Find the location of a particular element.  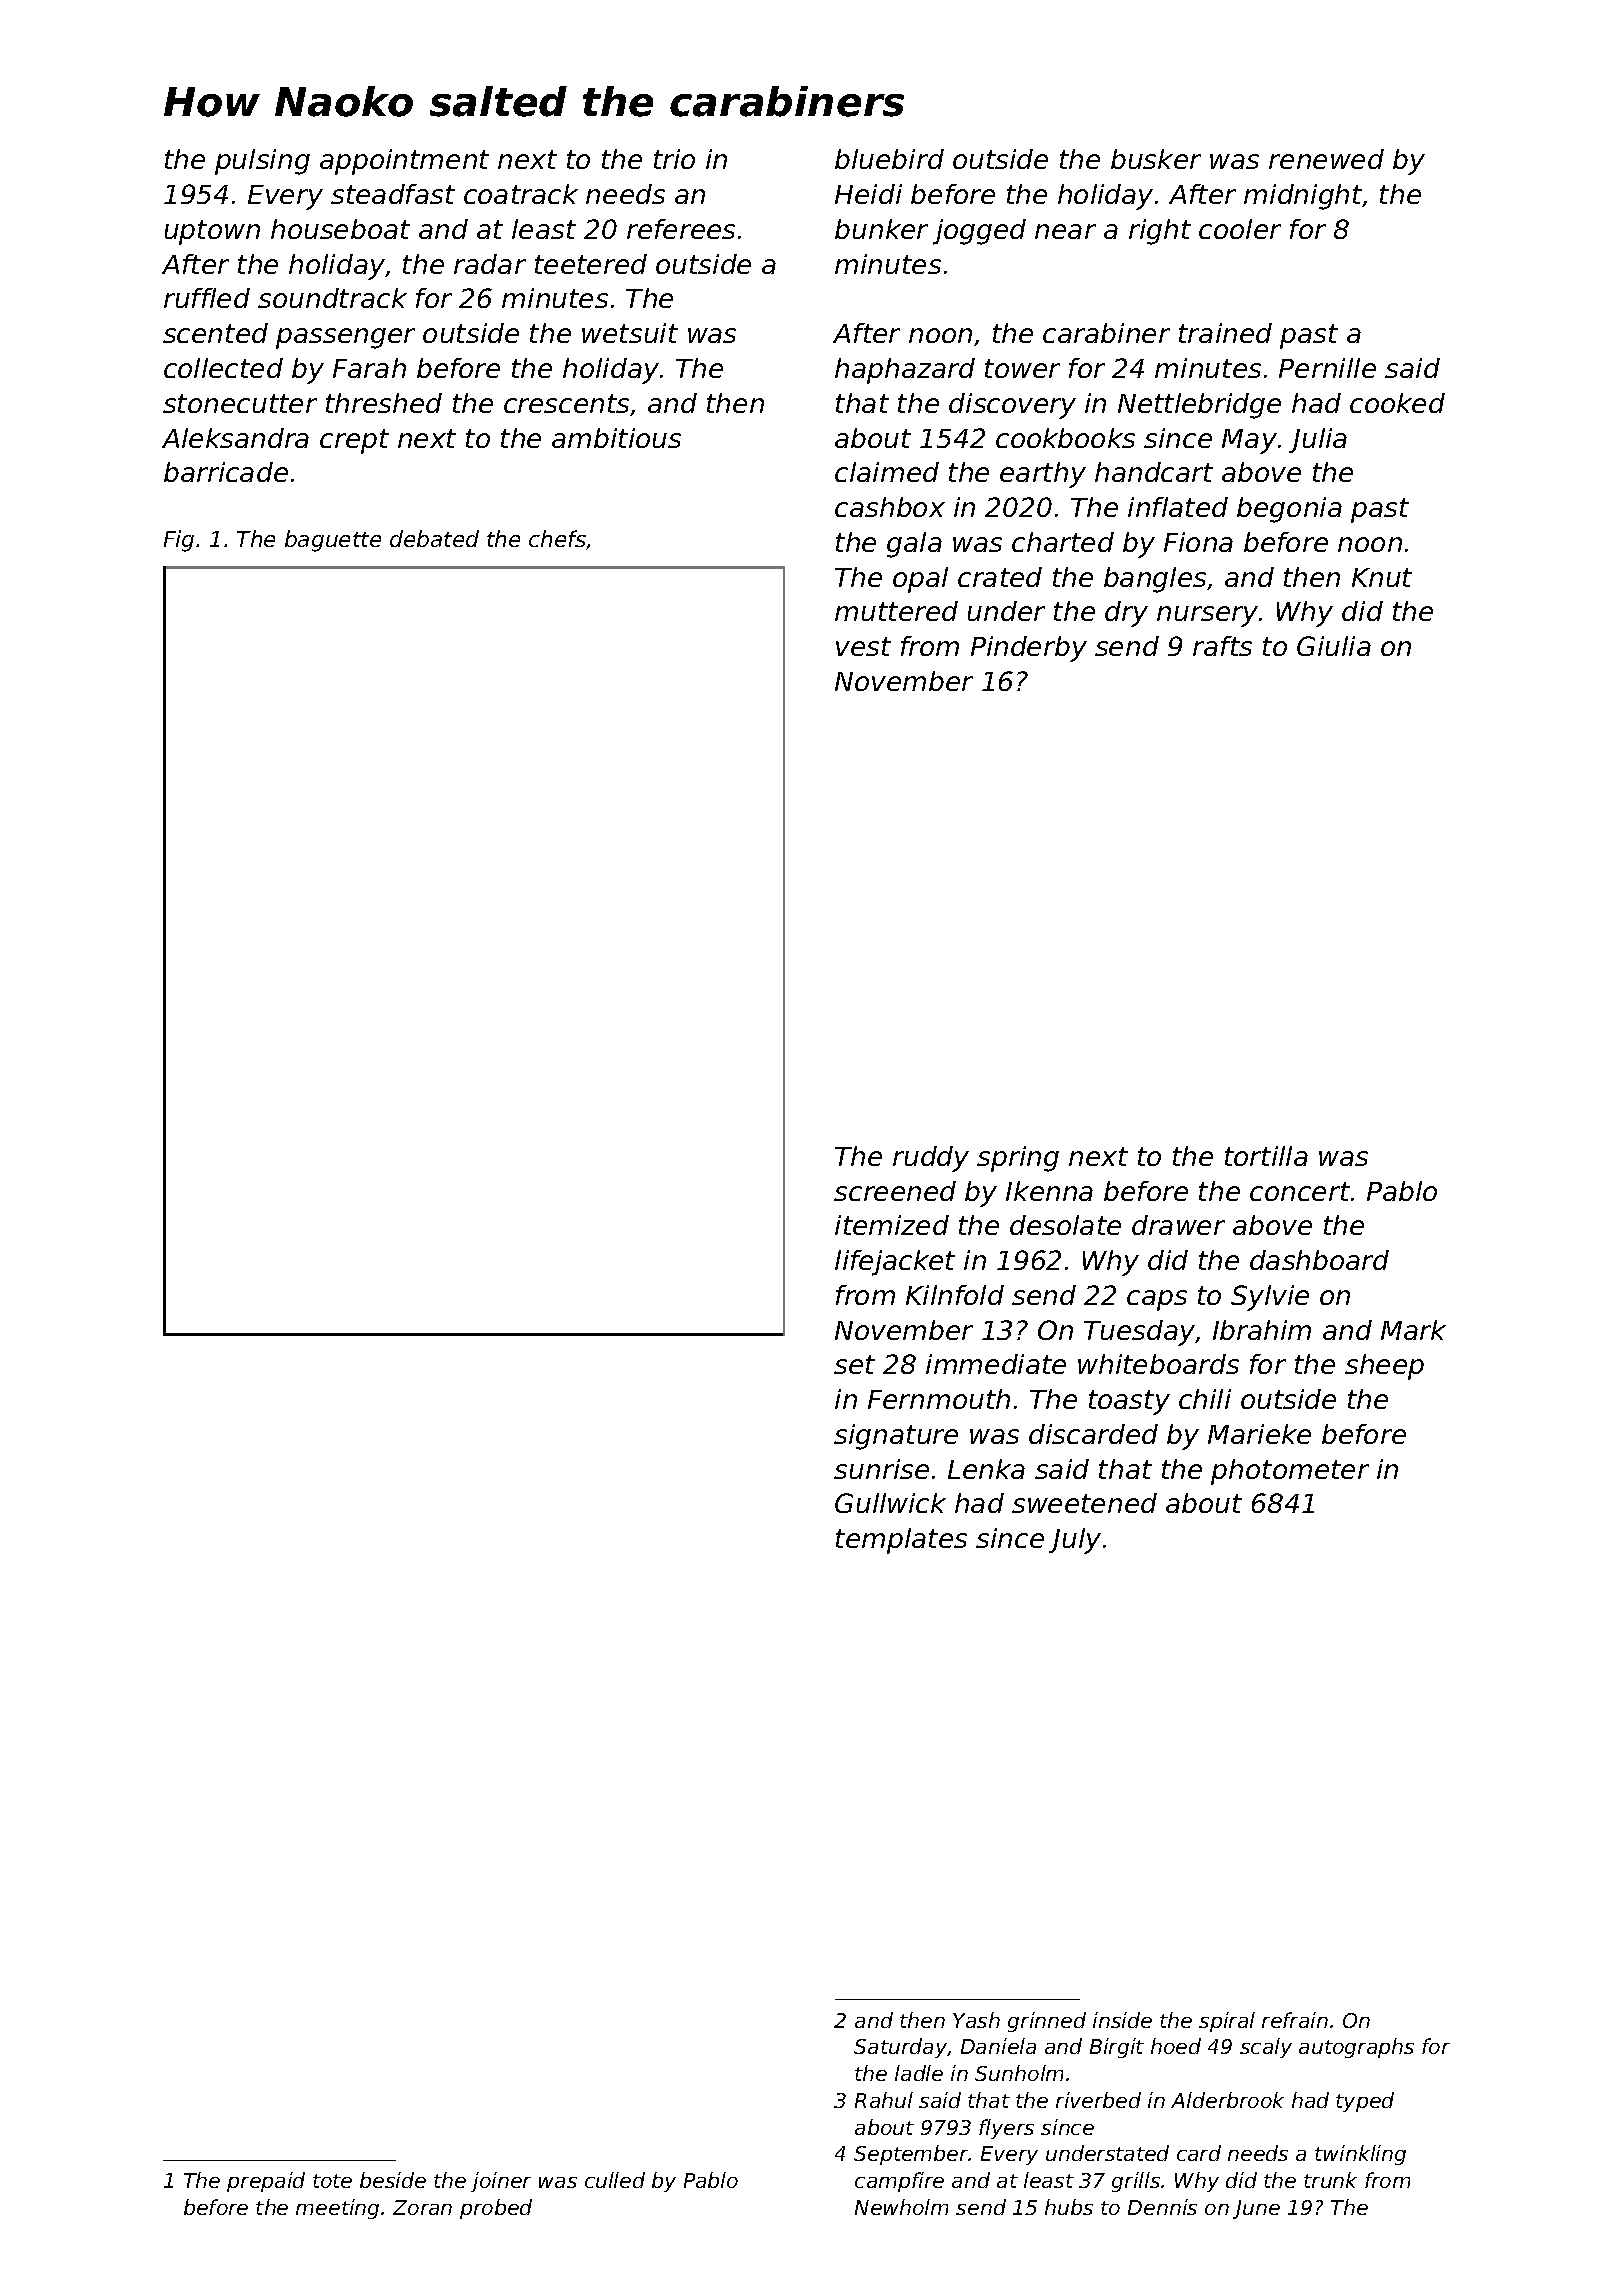

tote is located at coordinates (332, 2181).
